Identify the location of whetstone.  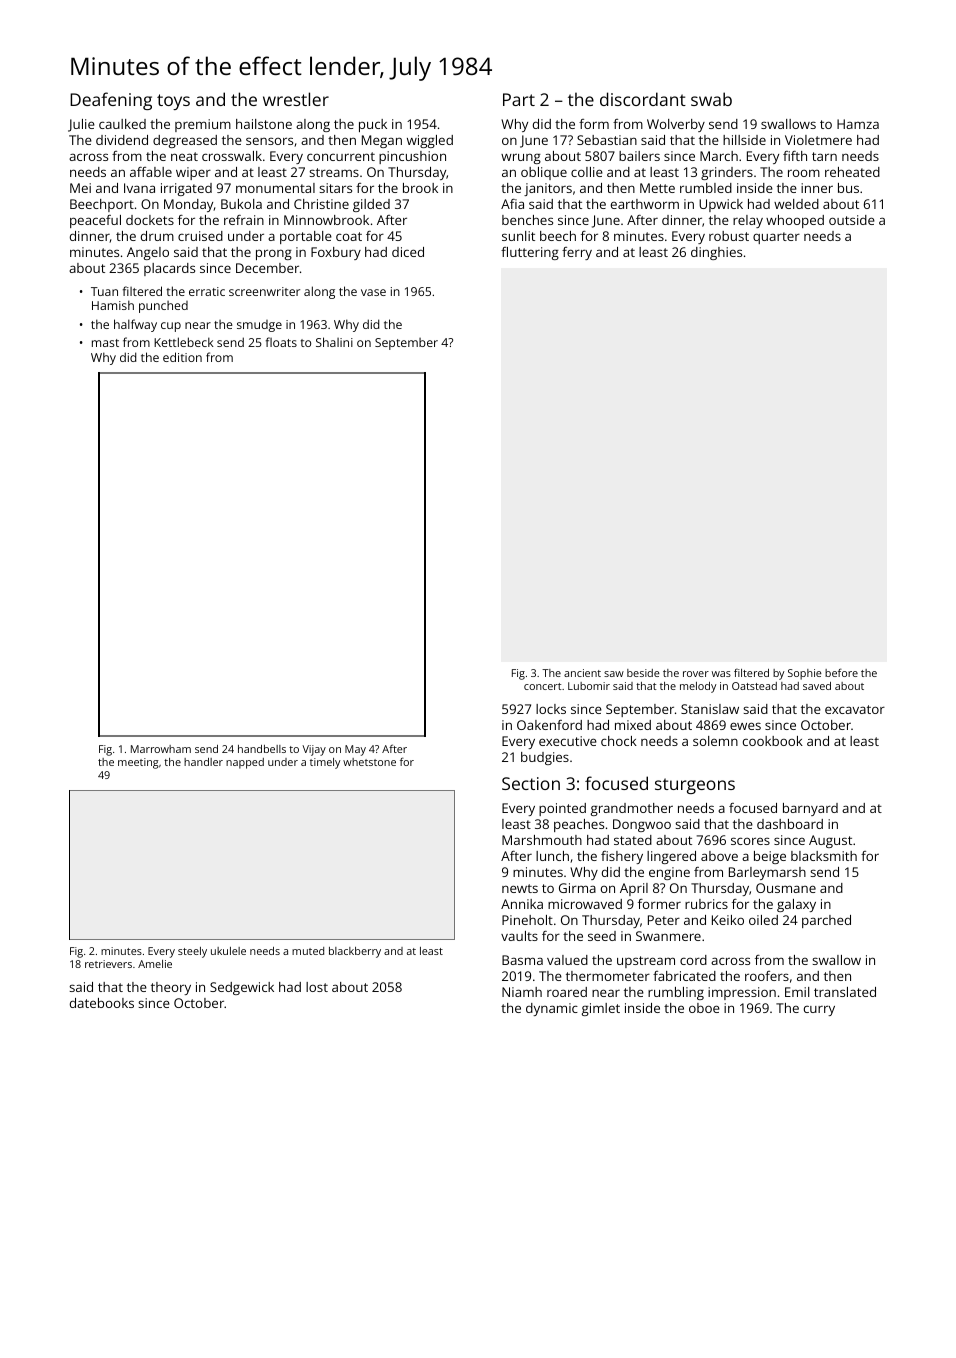
(369, 762).
